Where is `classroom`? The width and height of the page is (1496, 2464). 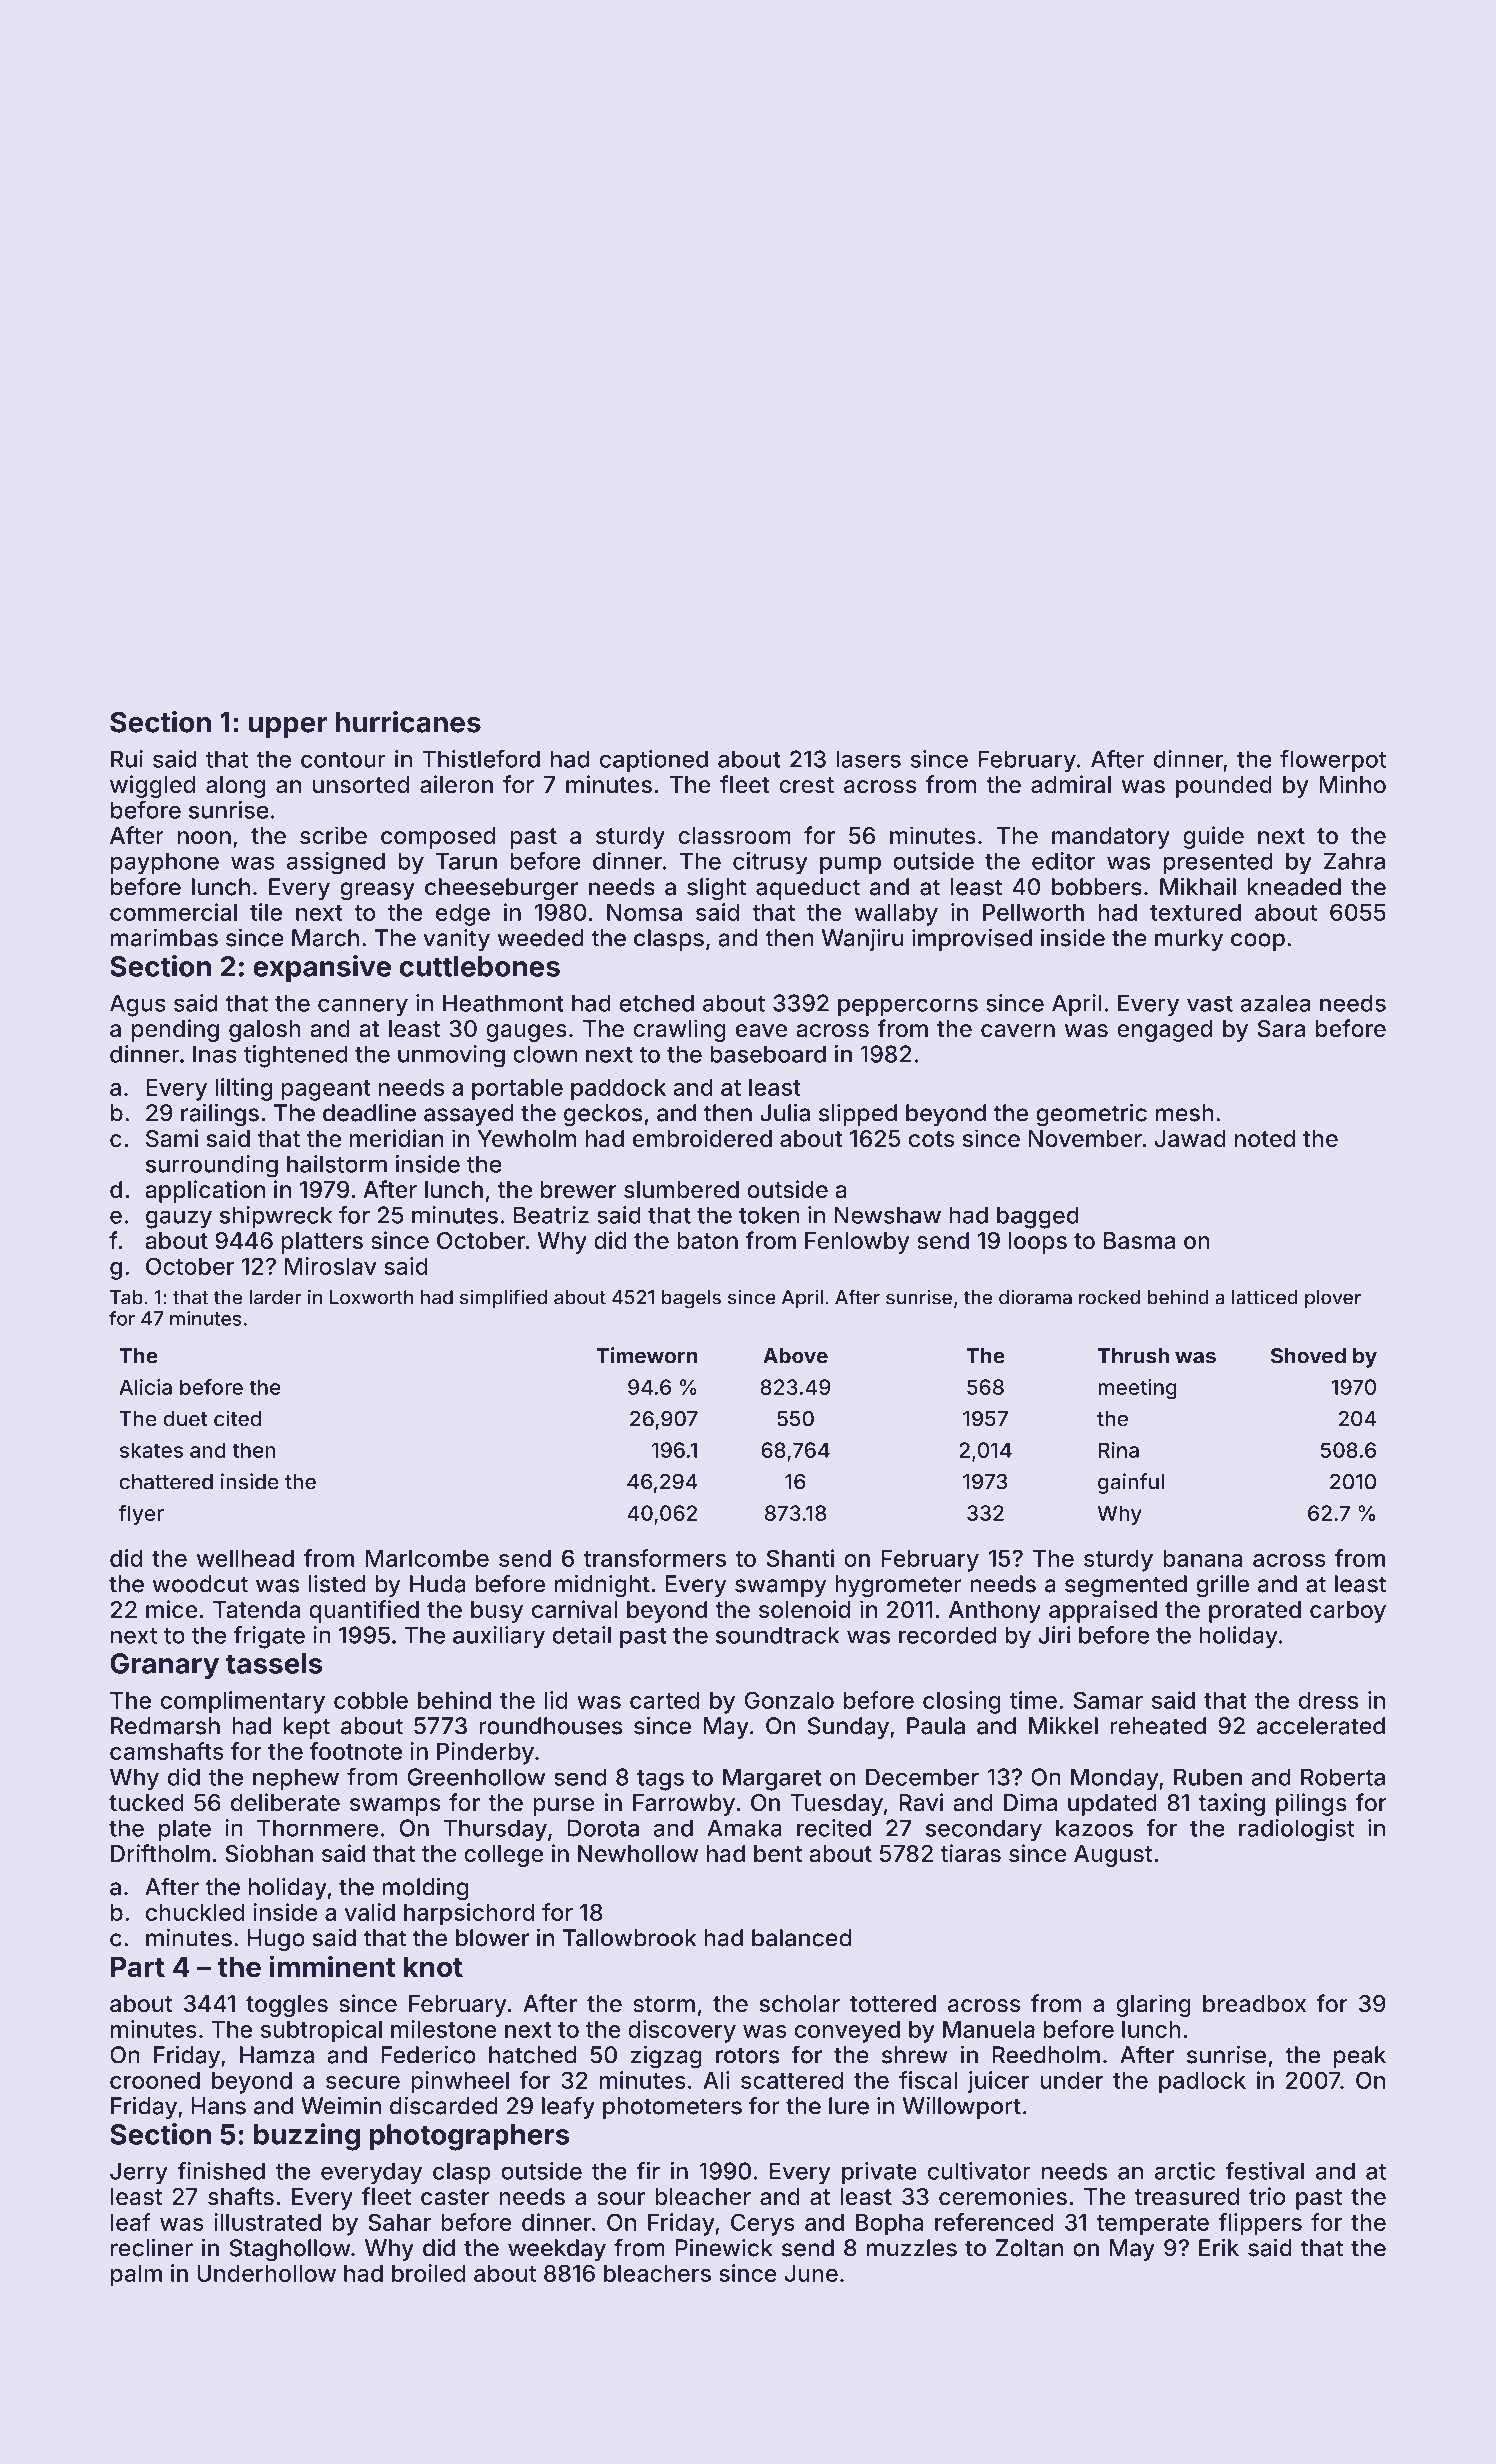
classroom is located at coordinates (734, 836).
